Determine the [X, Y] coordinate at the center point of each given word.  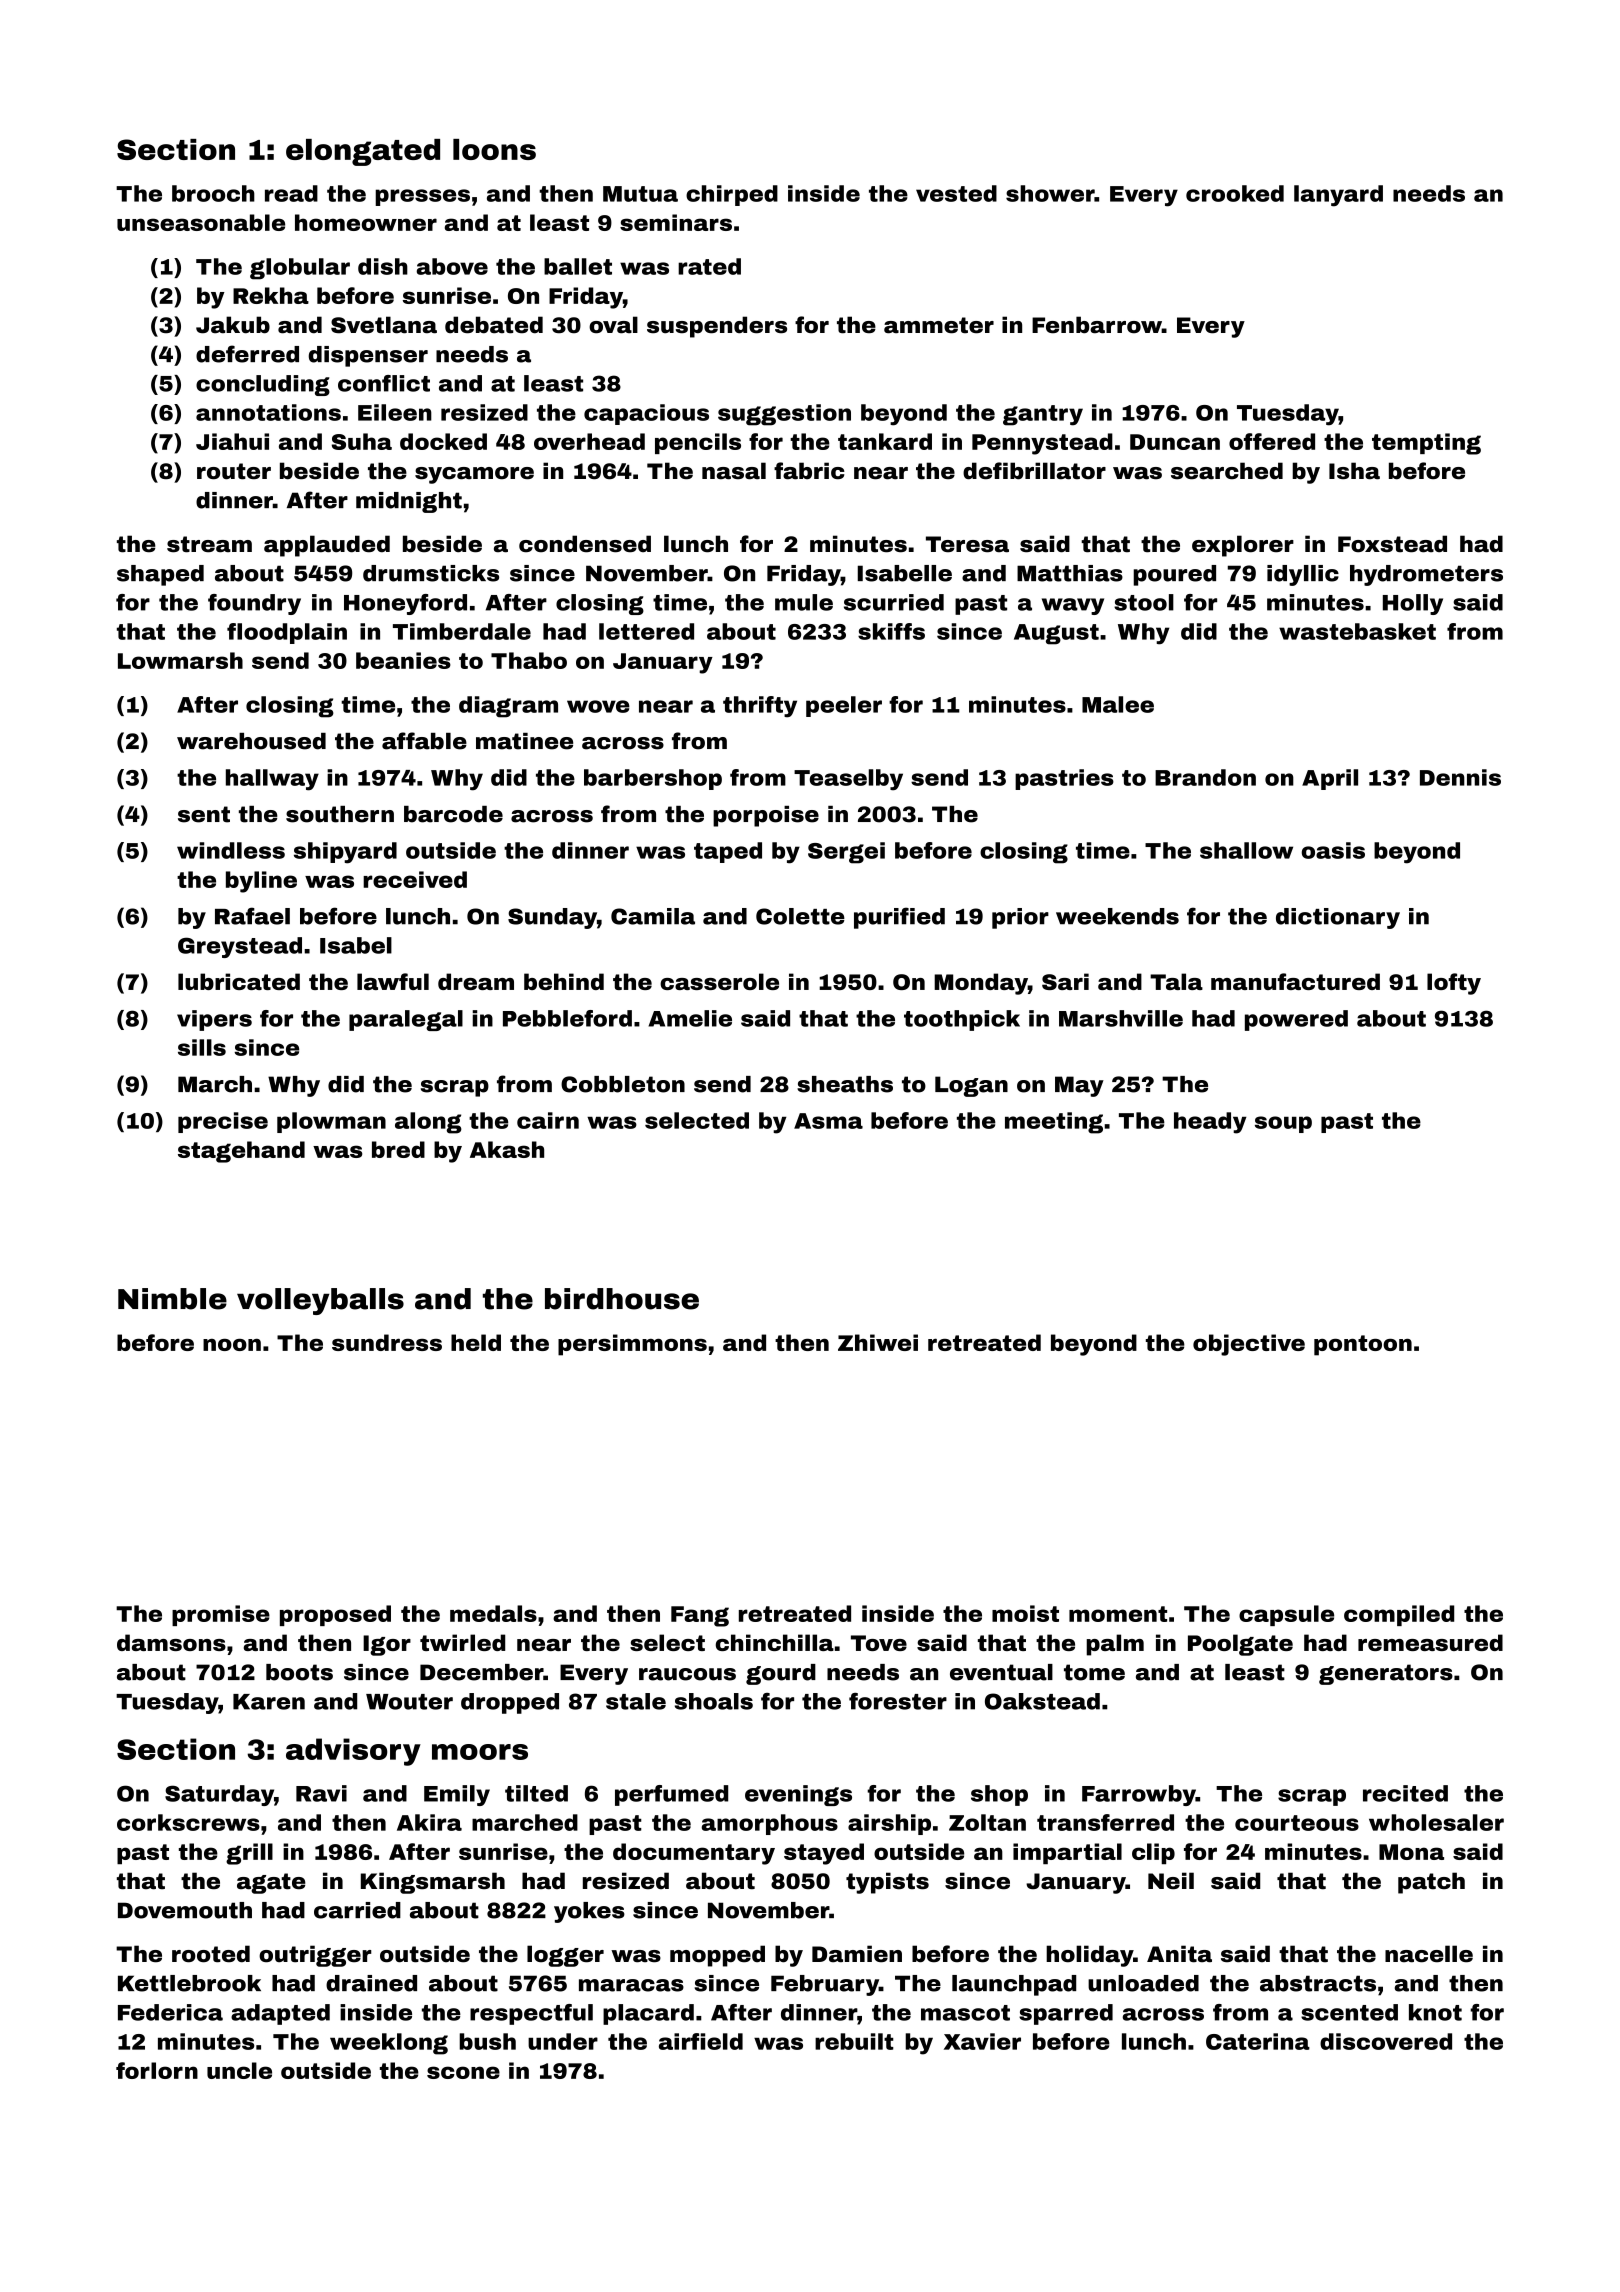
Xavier [982, 2041]
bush [487, 2041]
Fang [700, 1616]
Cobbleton [623, 1084]
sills [202, 1047]
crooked [1235, 193]
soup [1283, 1124]
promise [221, 1615]
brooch [213, 193]
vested [956, 193]
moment [1118, 1614]
